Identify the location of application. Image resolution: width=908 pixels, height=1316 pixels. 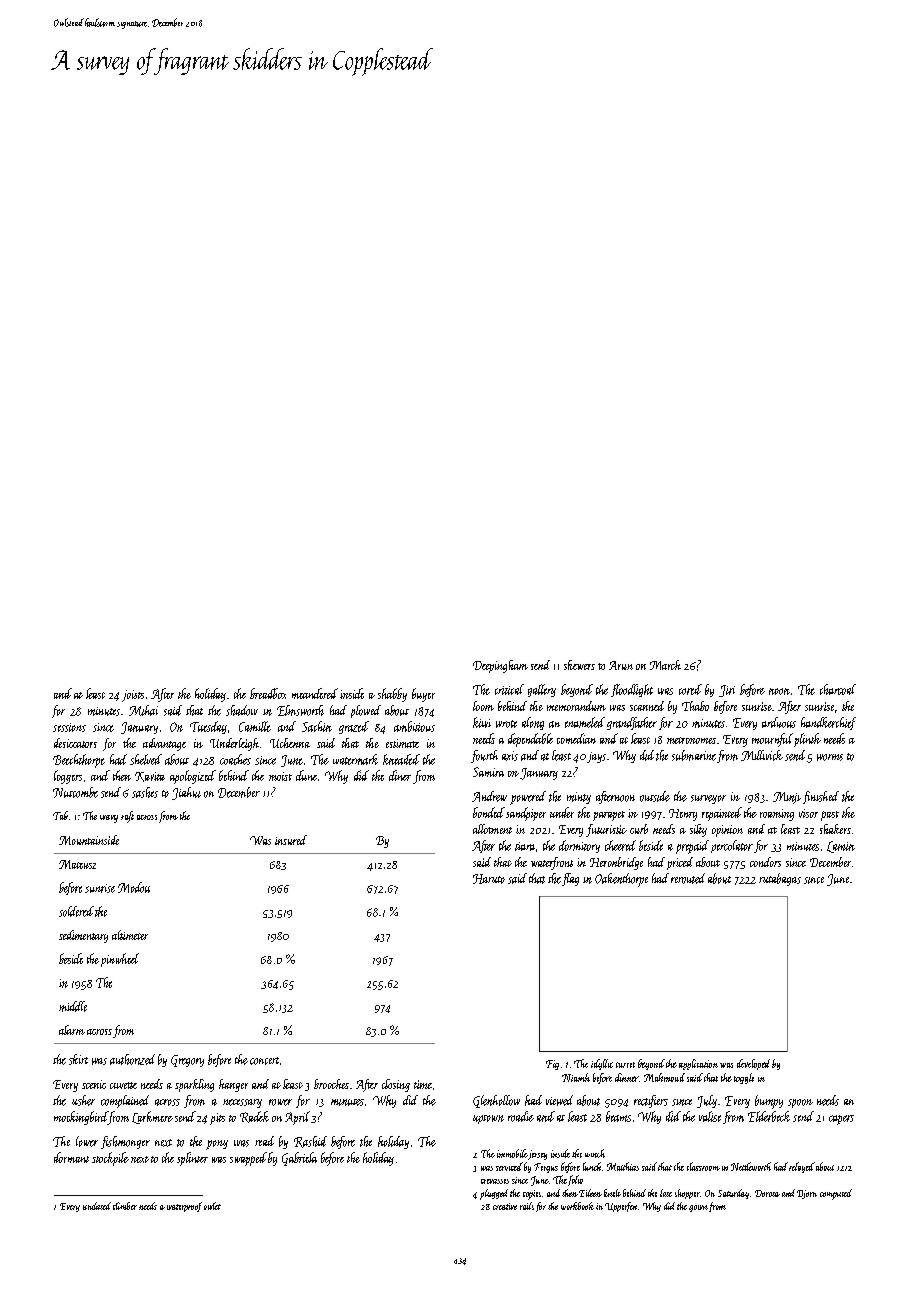
(698, 1064).
